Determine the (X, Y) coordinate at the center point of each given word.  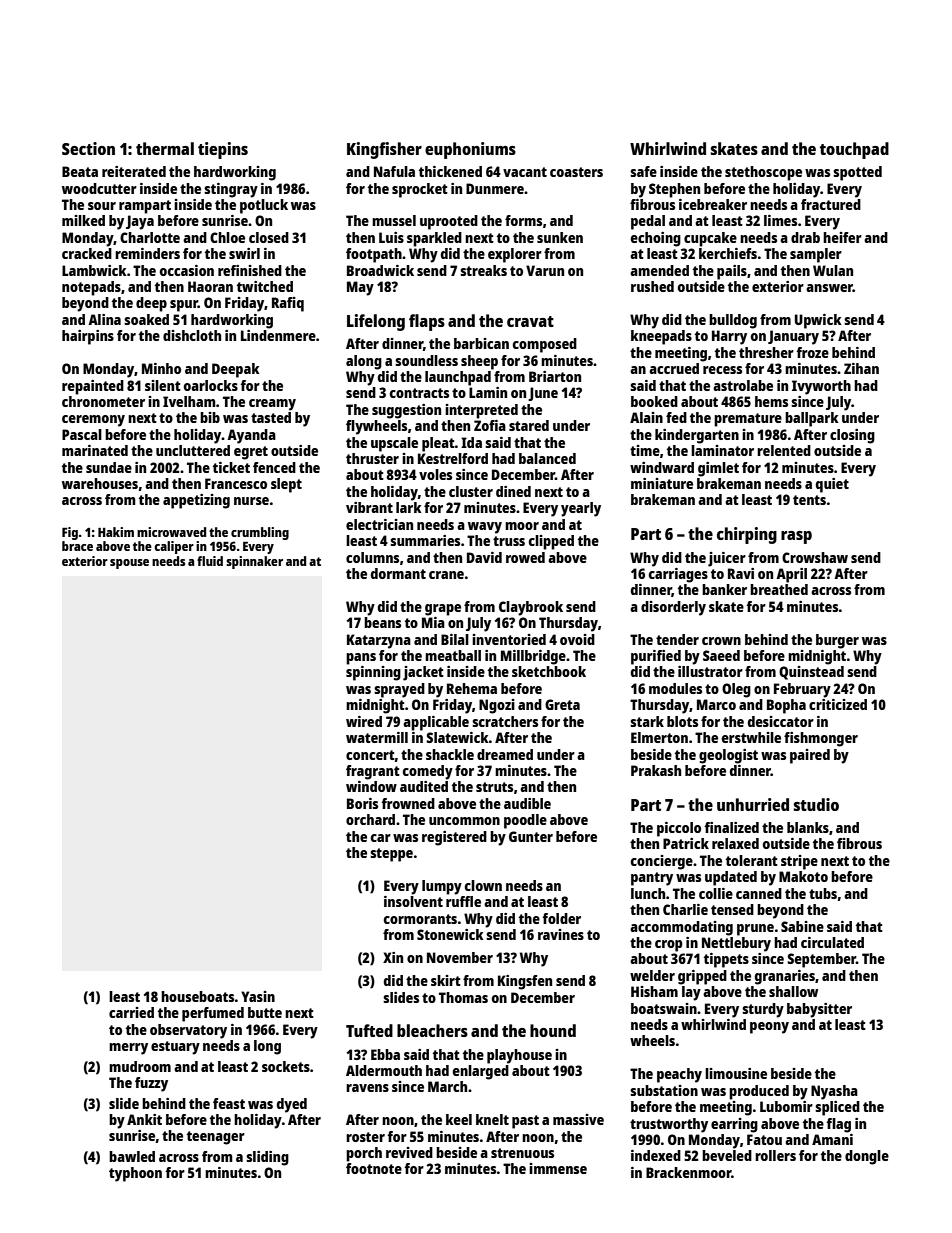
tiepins (223, 150)
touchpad (854, 150)
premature (748, 420)
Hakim (116, 532)
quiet (832, 485)
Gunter (531, 836)
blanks (808, 827)
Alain (646, 417)
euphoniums (470, 150)
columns (372, 557)
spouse (129, 564)
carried (131, 1012)
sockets (286, 1066)
